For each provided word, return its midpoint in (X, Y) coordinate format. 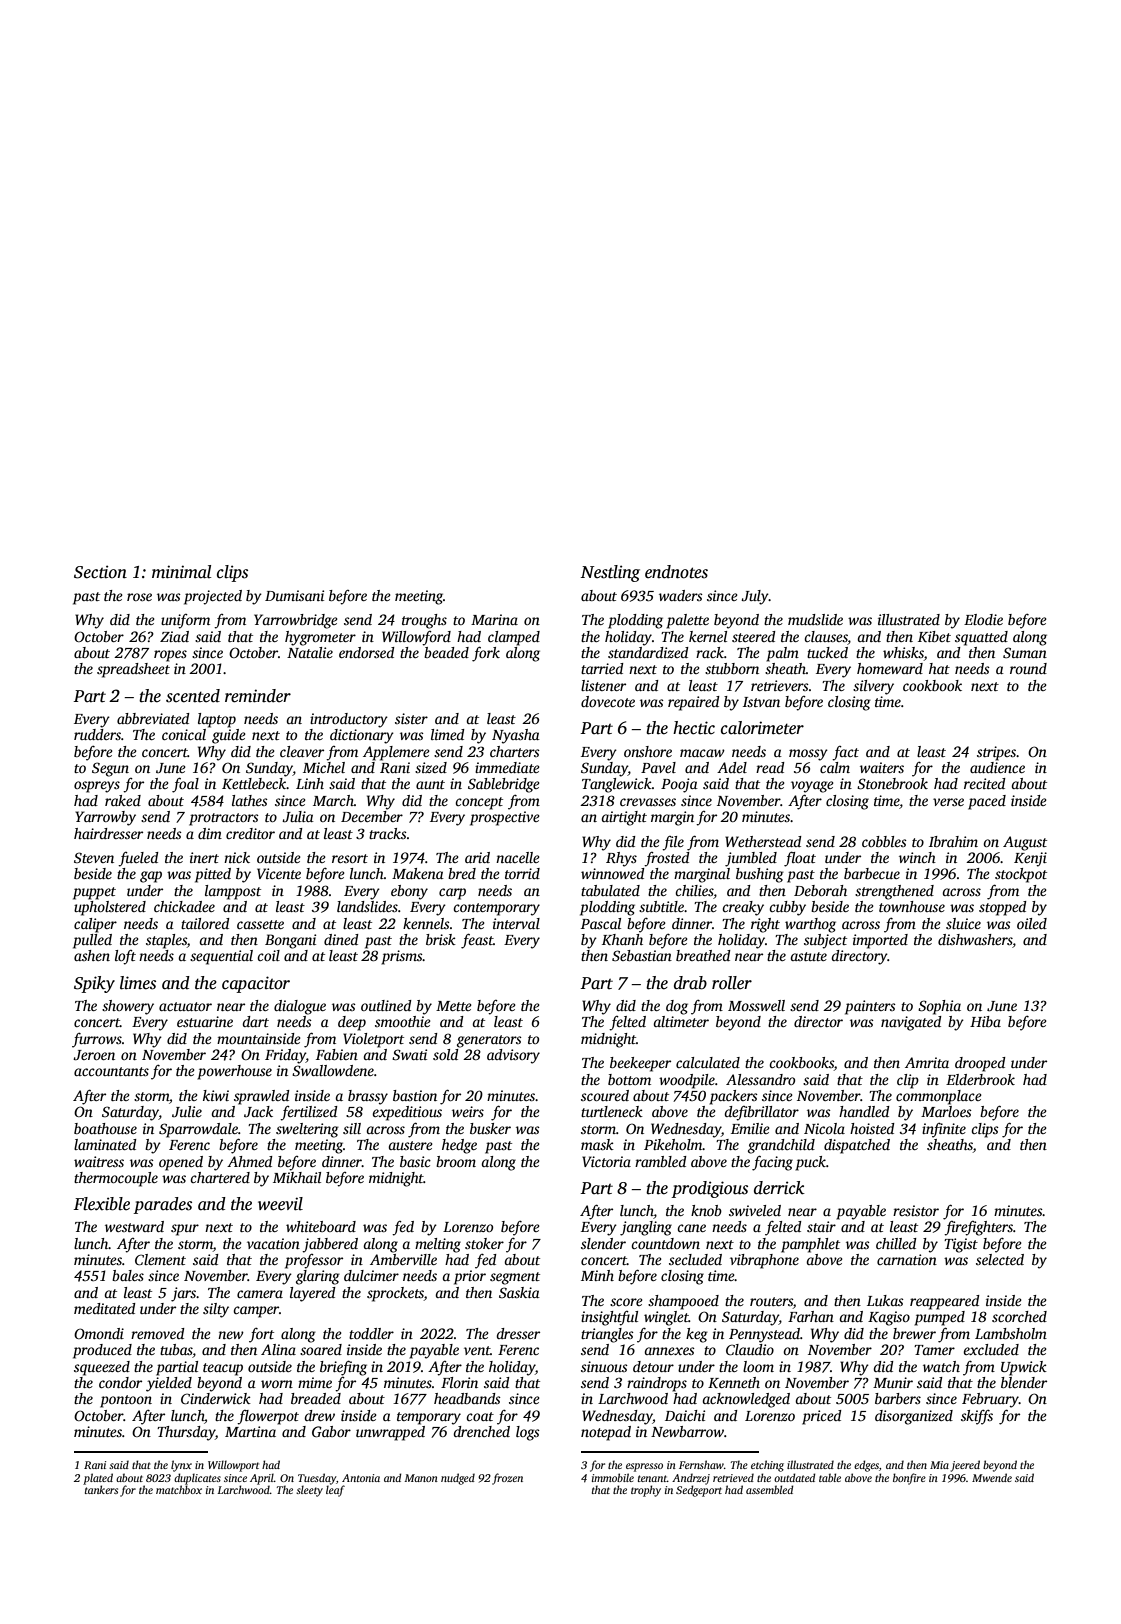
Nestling (610, 573)
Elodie (983, 619)
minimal (181, 572)
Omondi (99, 1333)
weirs (468, 1111)
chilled (896, 1243)
